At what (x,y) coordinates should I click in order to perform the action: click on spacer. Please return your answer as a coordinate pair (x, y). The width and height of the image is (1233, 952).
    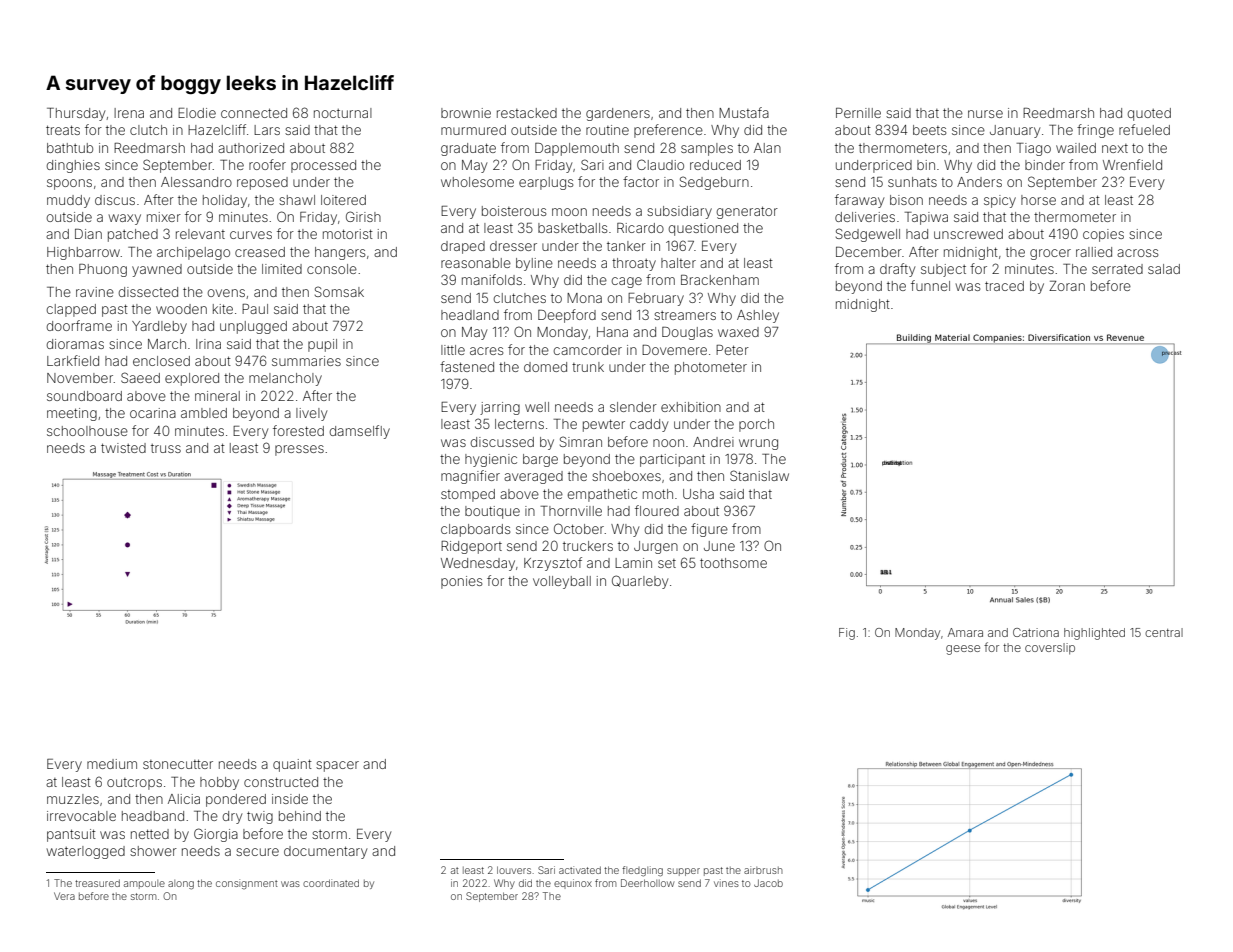
    Looking at the image, I should click on (337, 766).
